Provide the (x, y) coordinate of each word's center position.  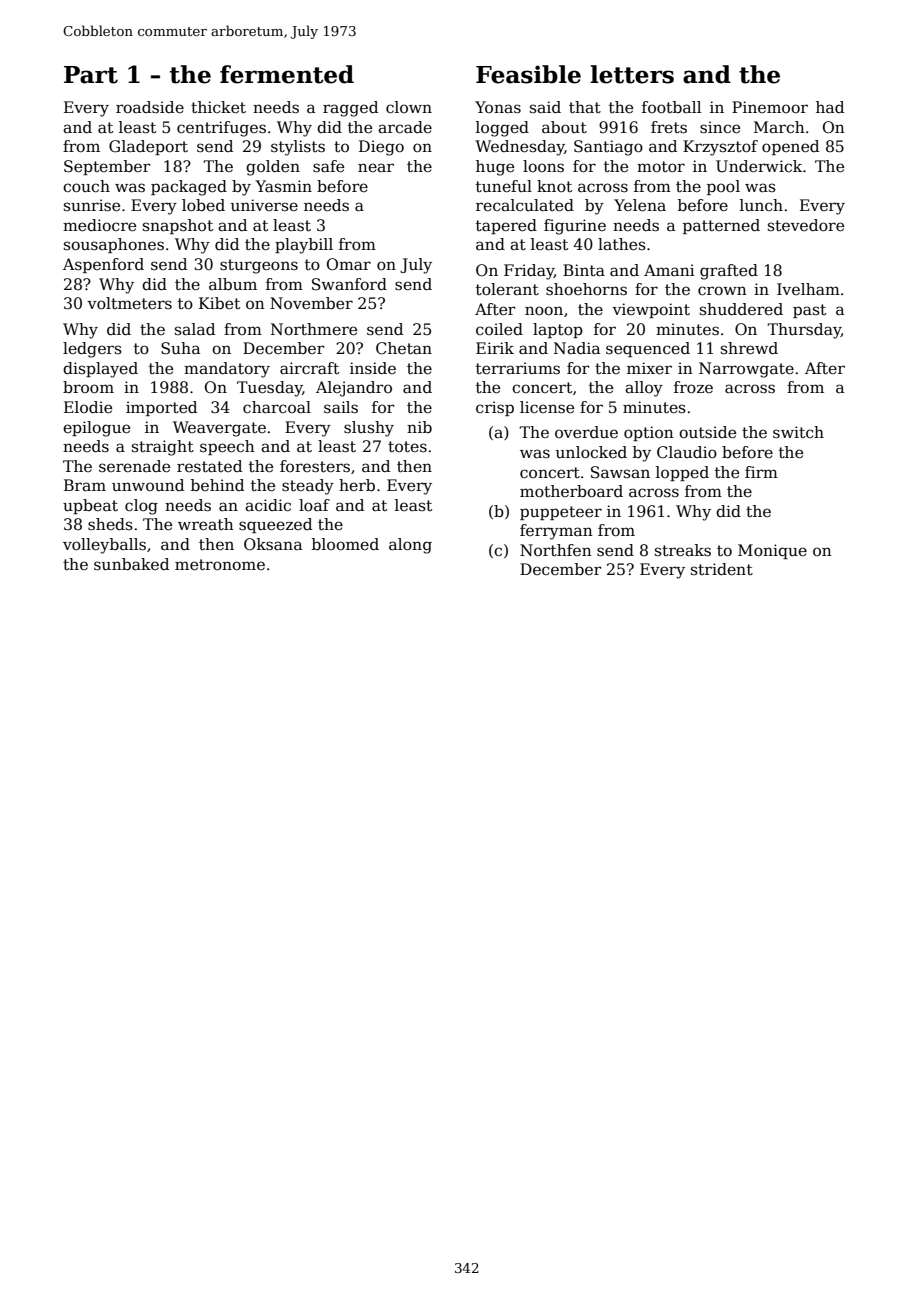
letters (632, 74)
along (410, 546)
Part (91, 75)
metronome (220, 565)
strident (722, 569)
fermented (287, 74)
